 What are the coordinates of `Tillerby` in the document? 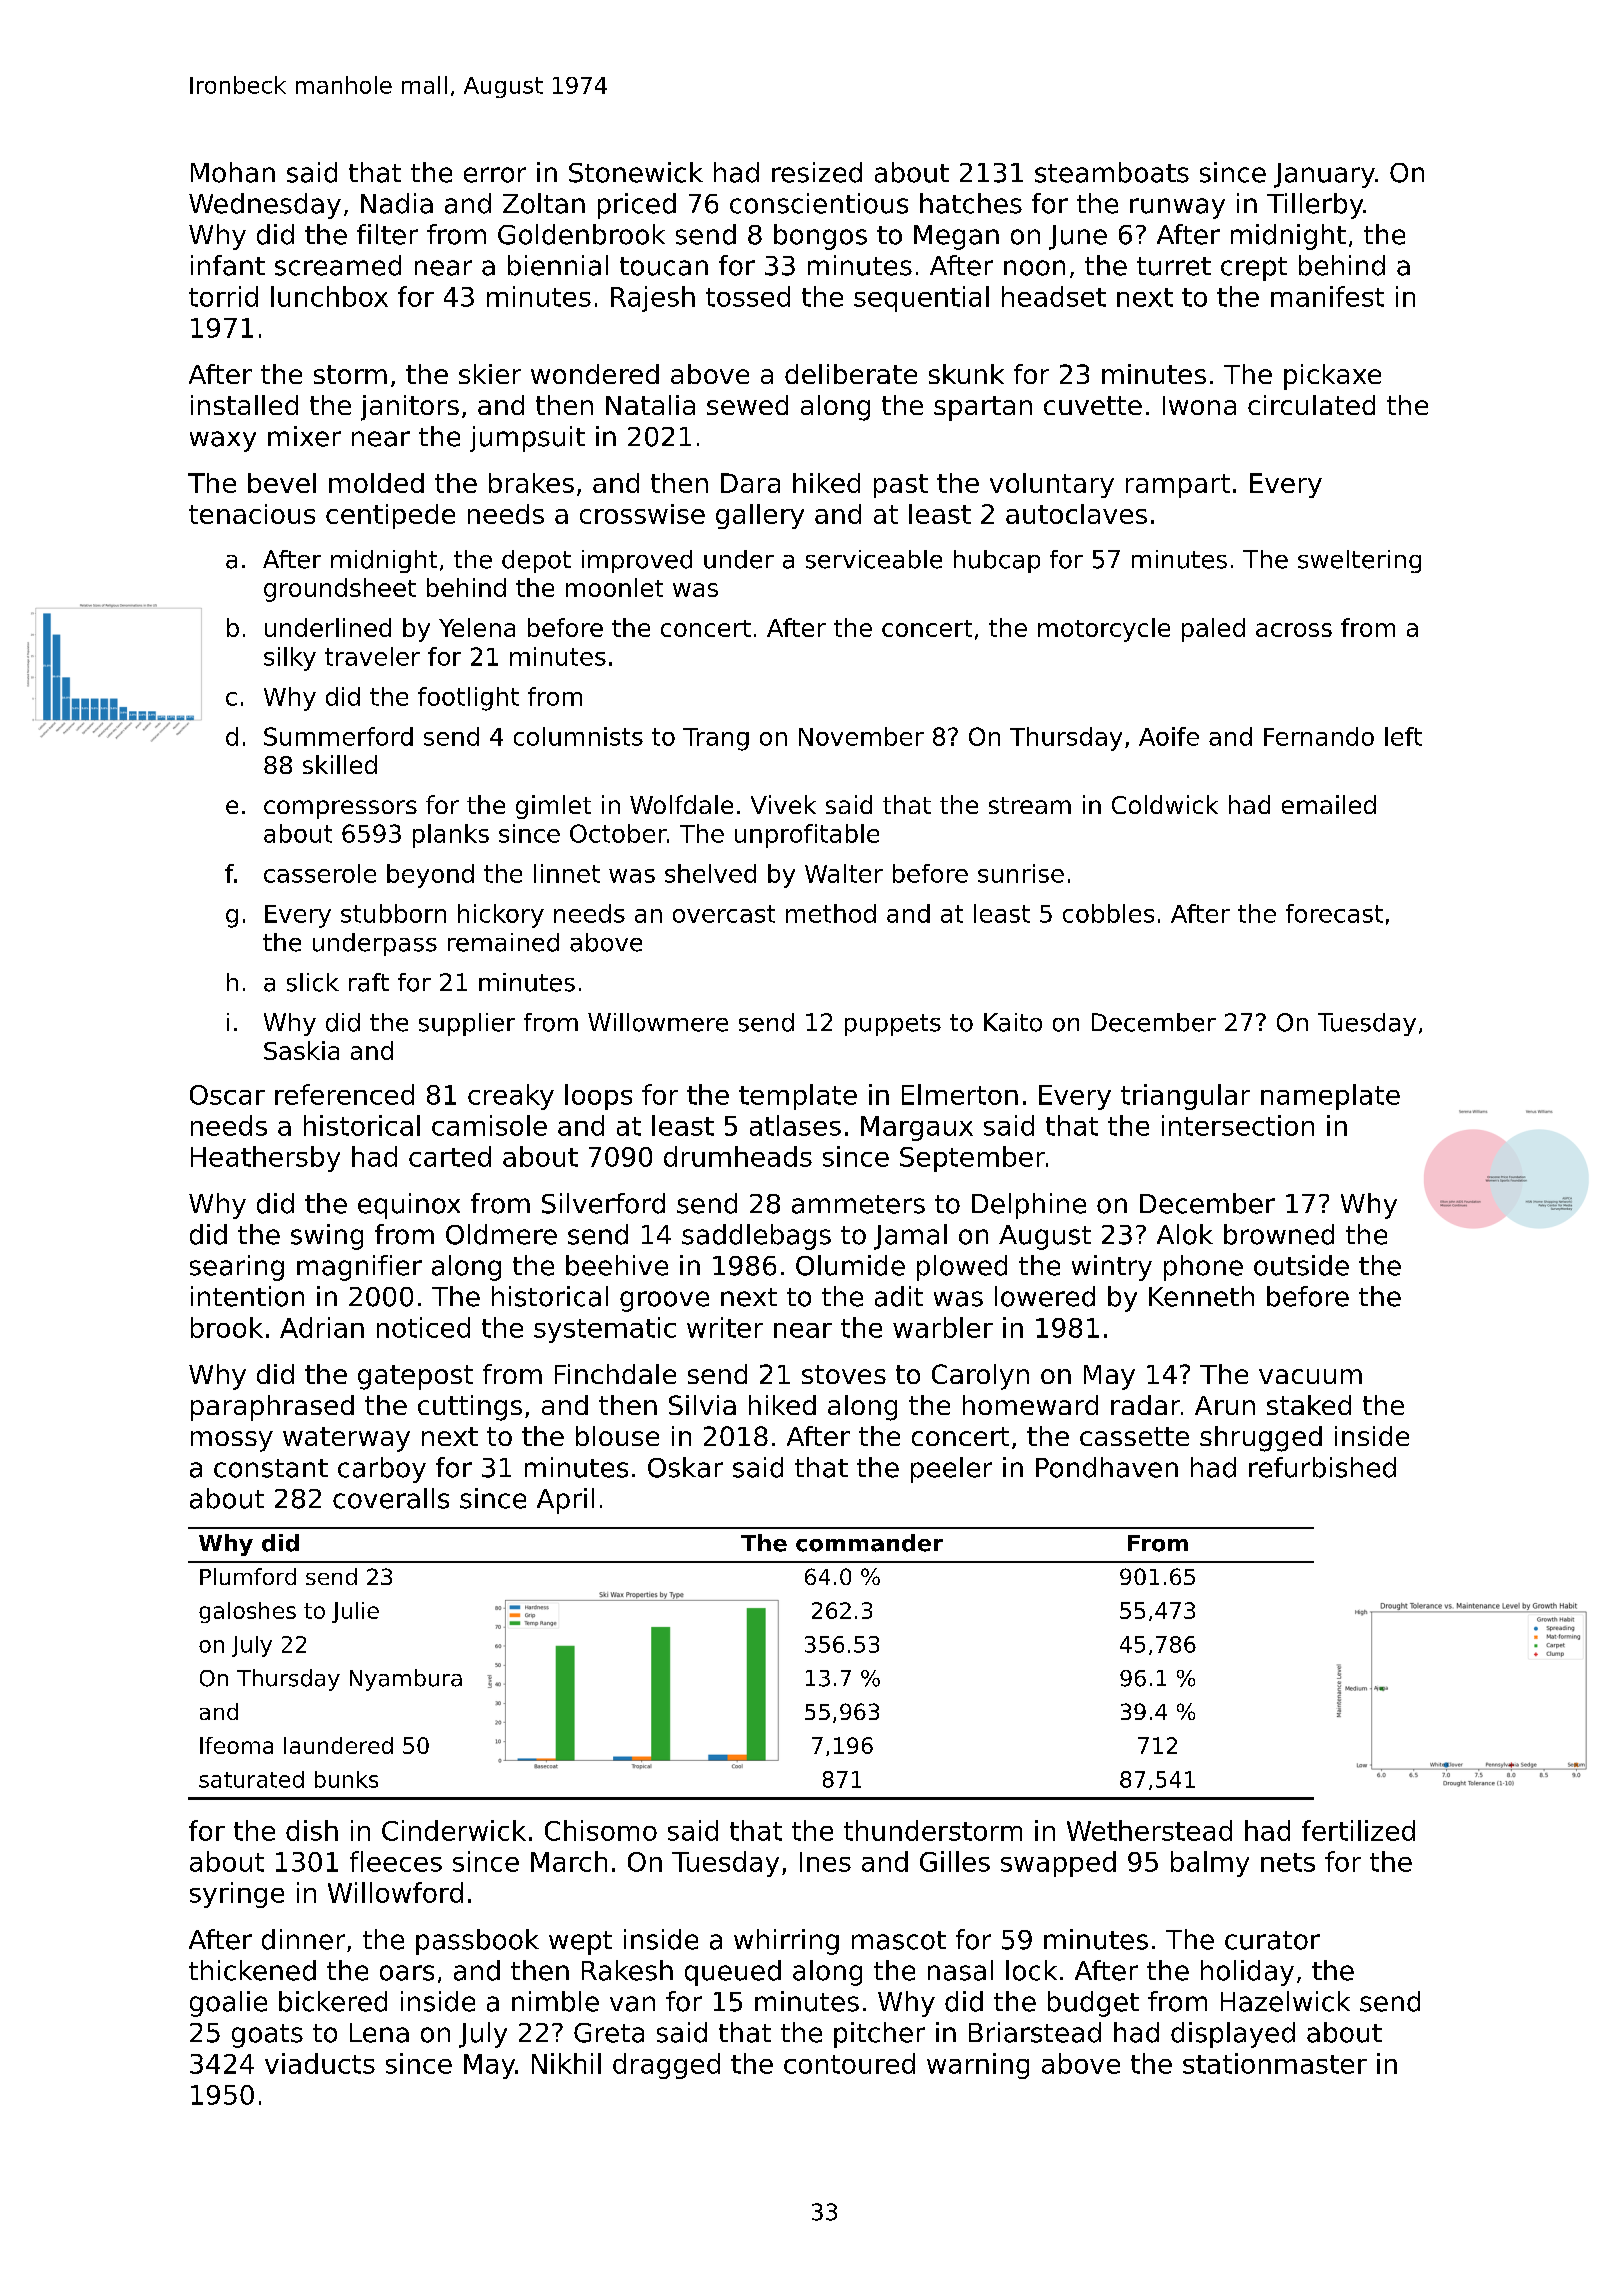 It's located at (1315, 206).
